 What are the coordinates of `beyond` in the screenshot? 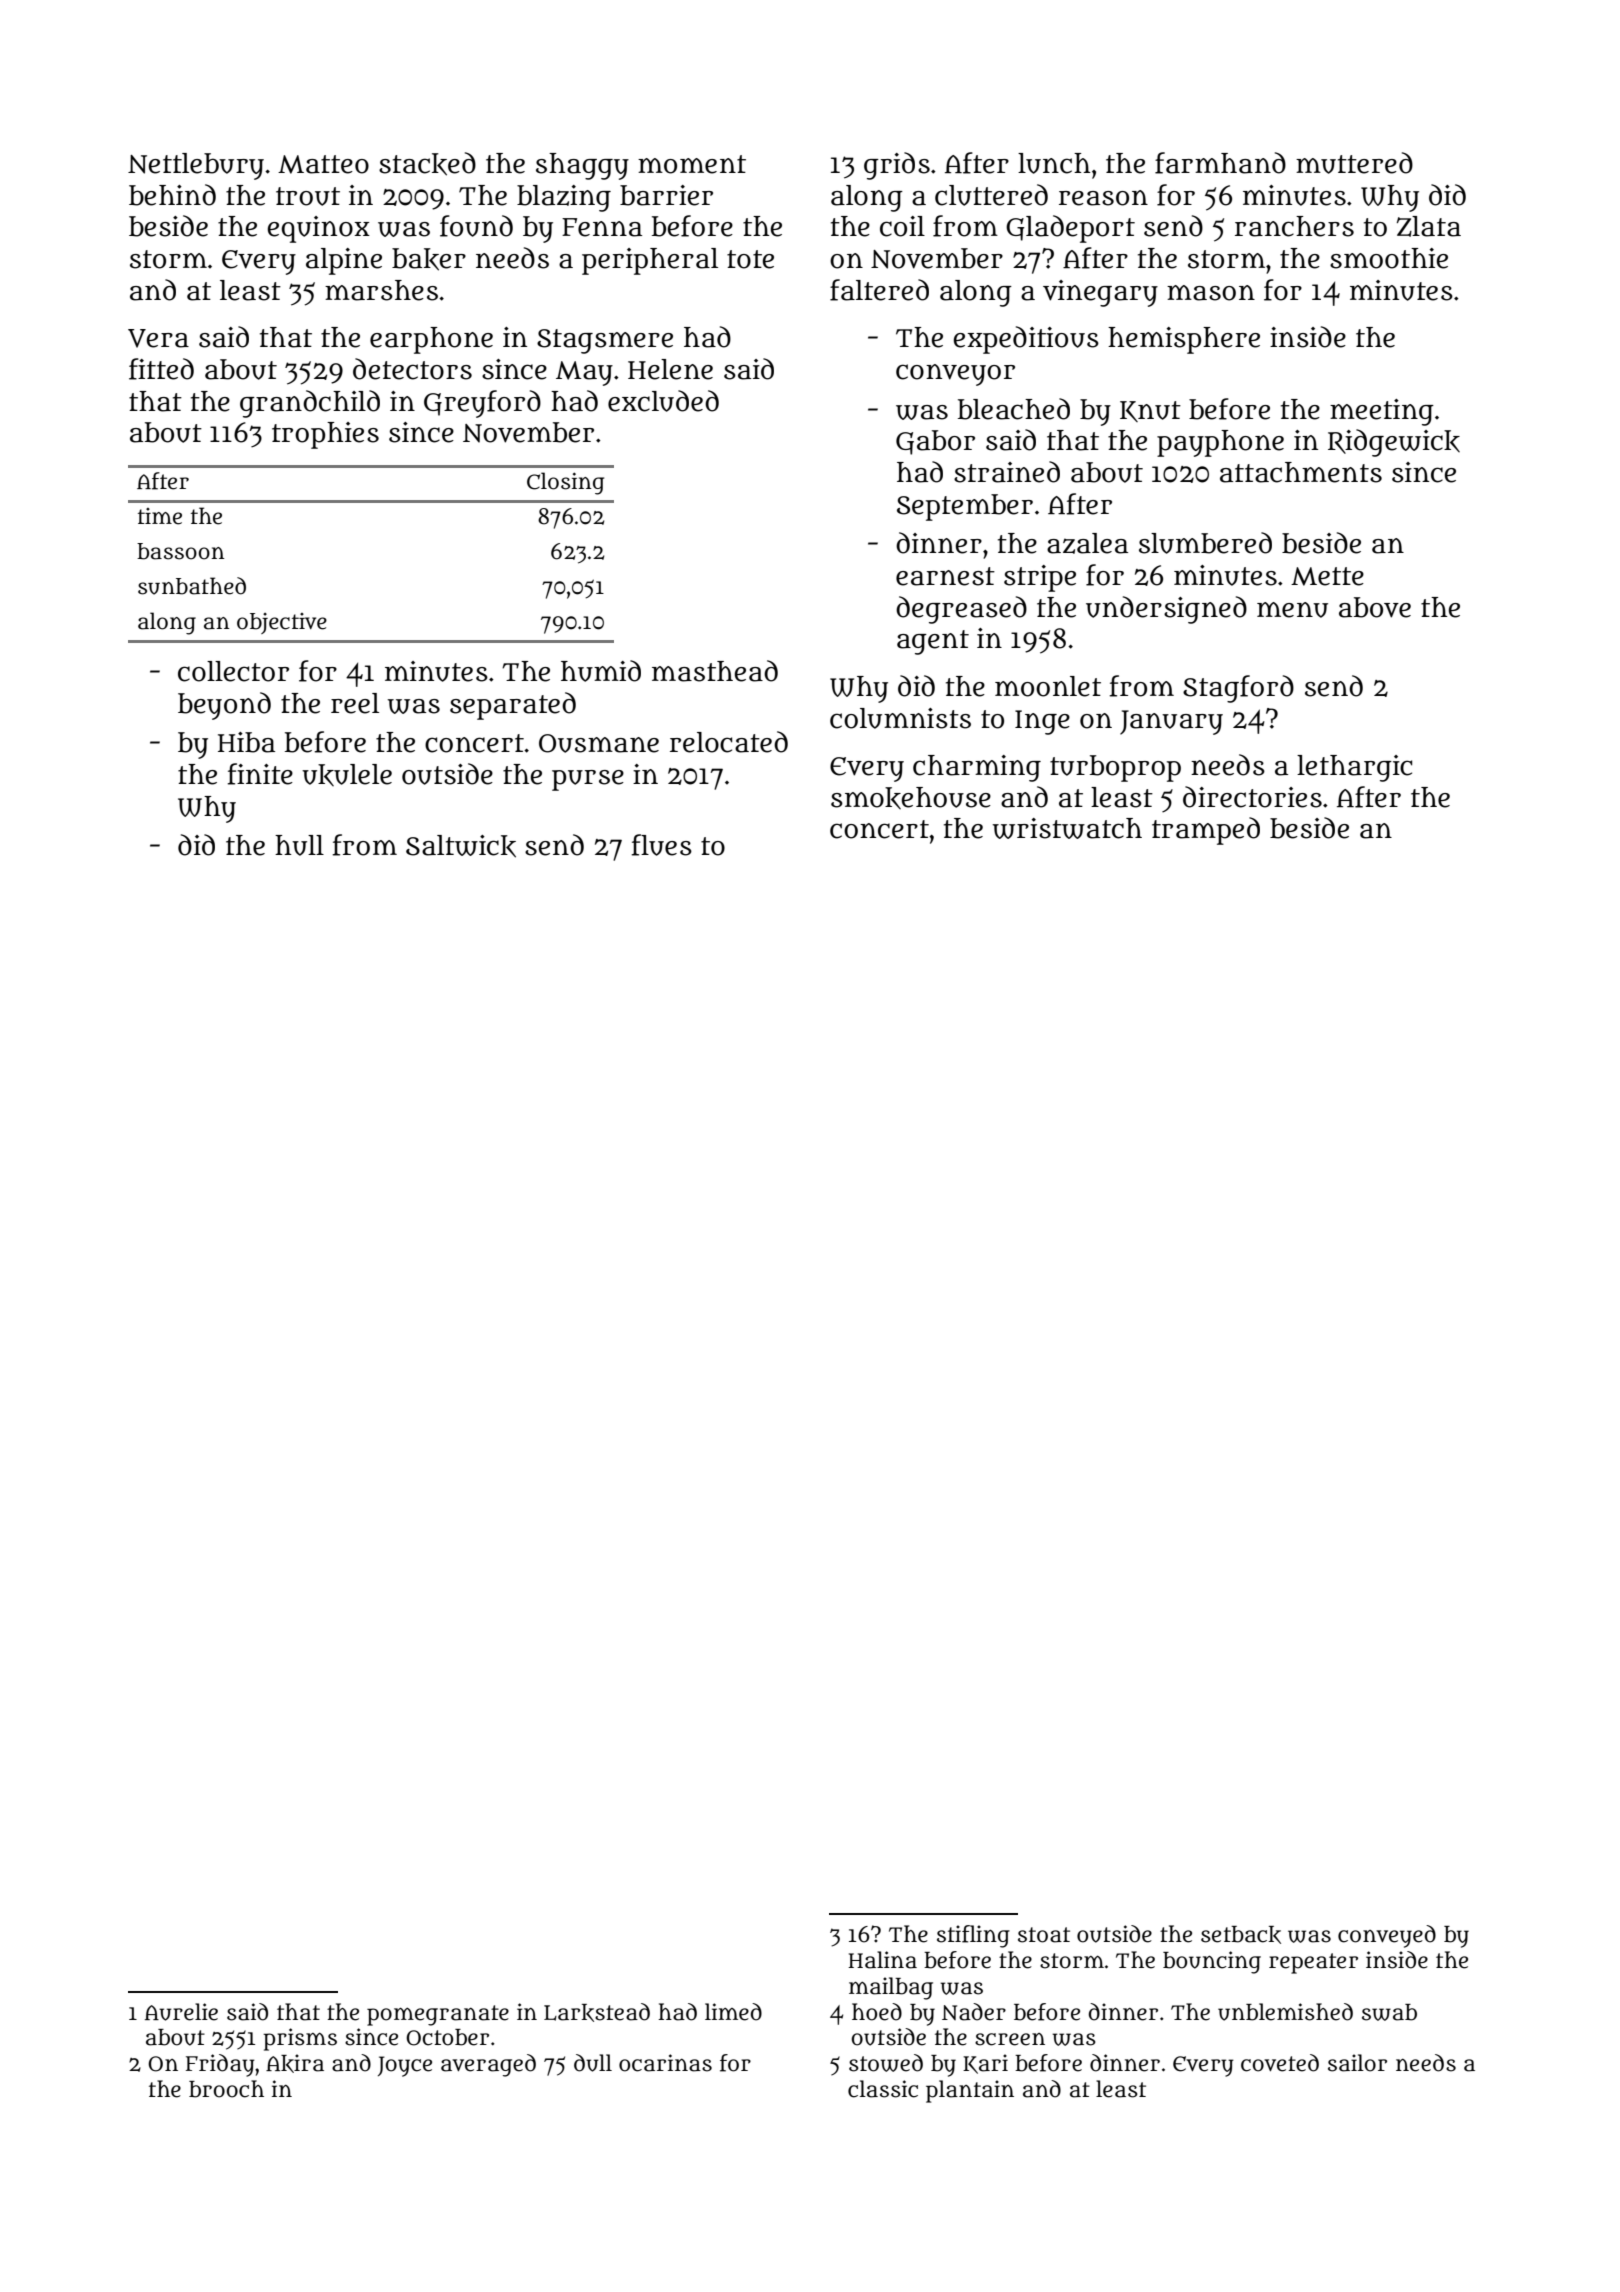 It's located at (224, 706).
